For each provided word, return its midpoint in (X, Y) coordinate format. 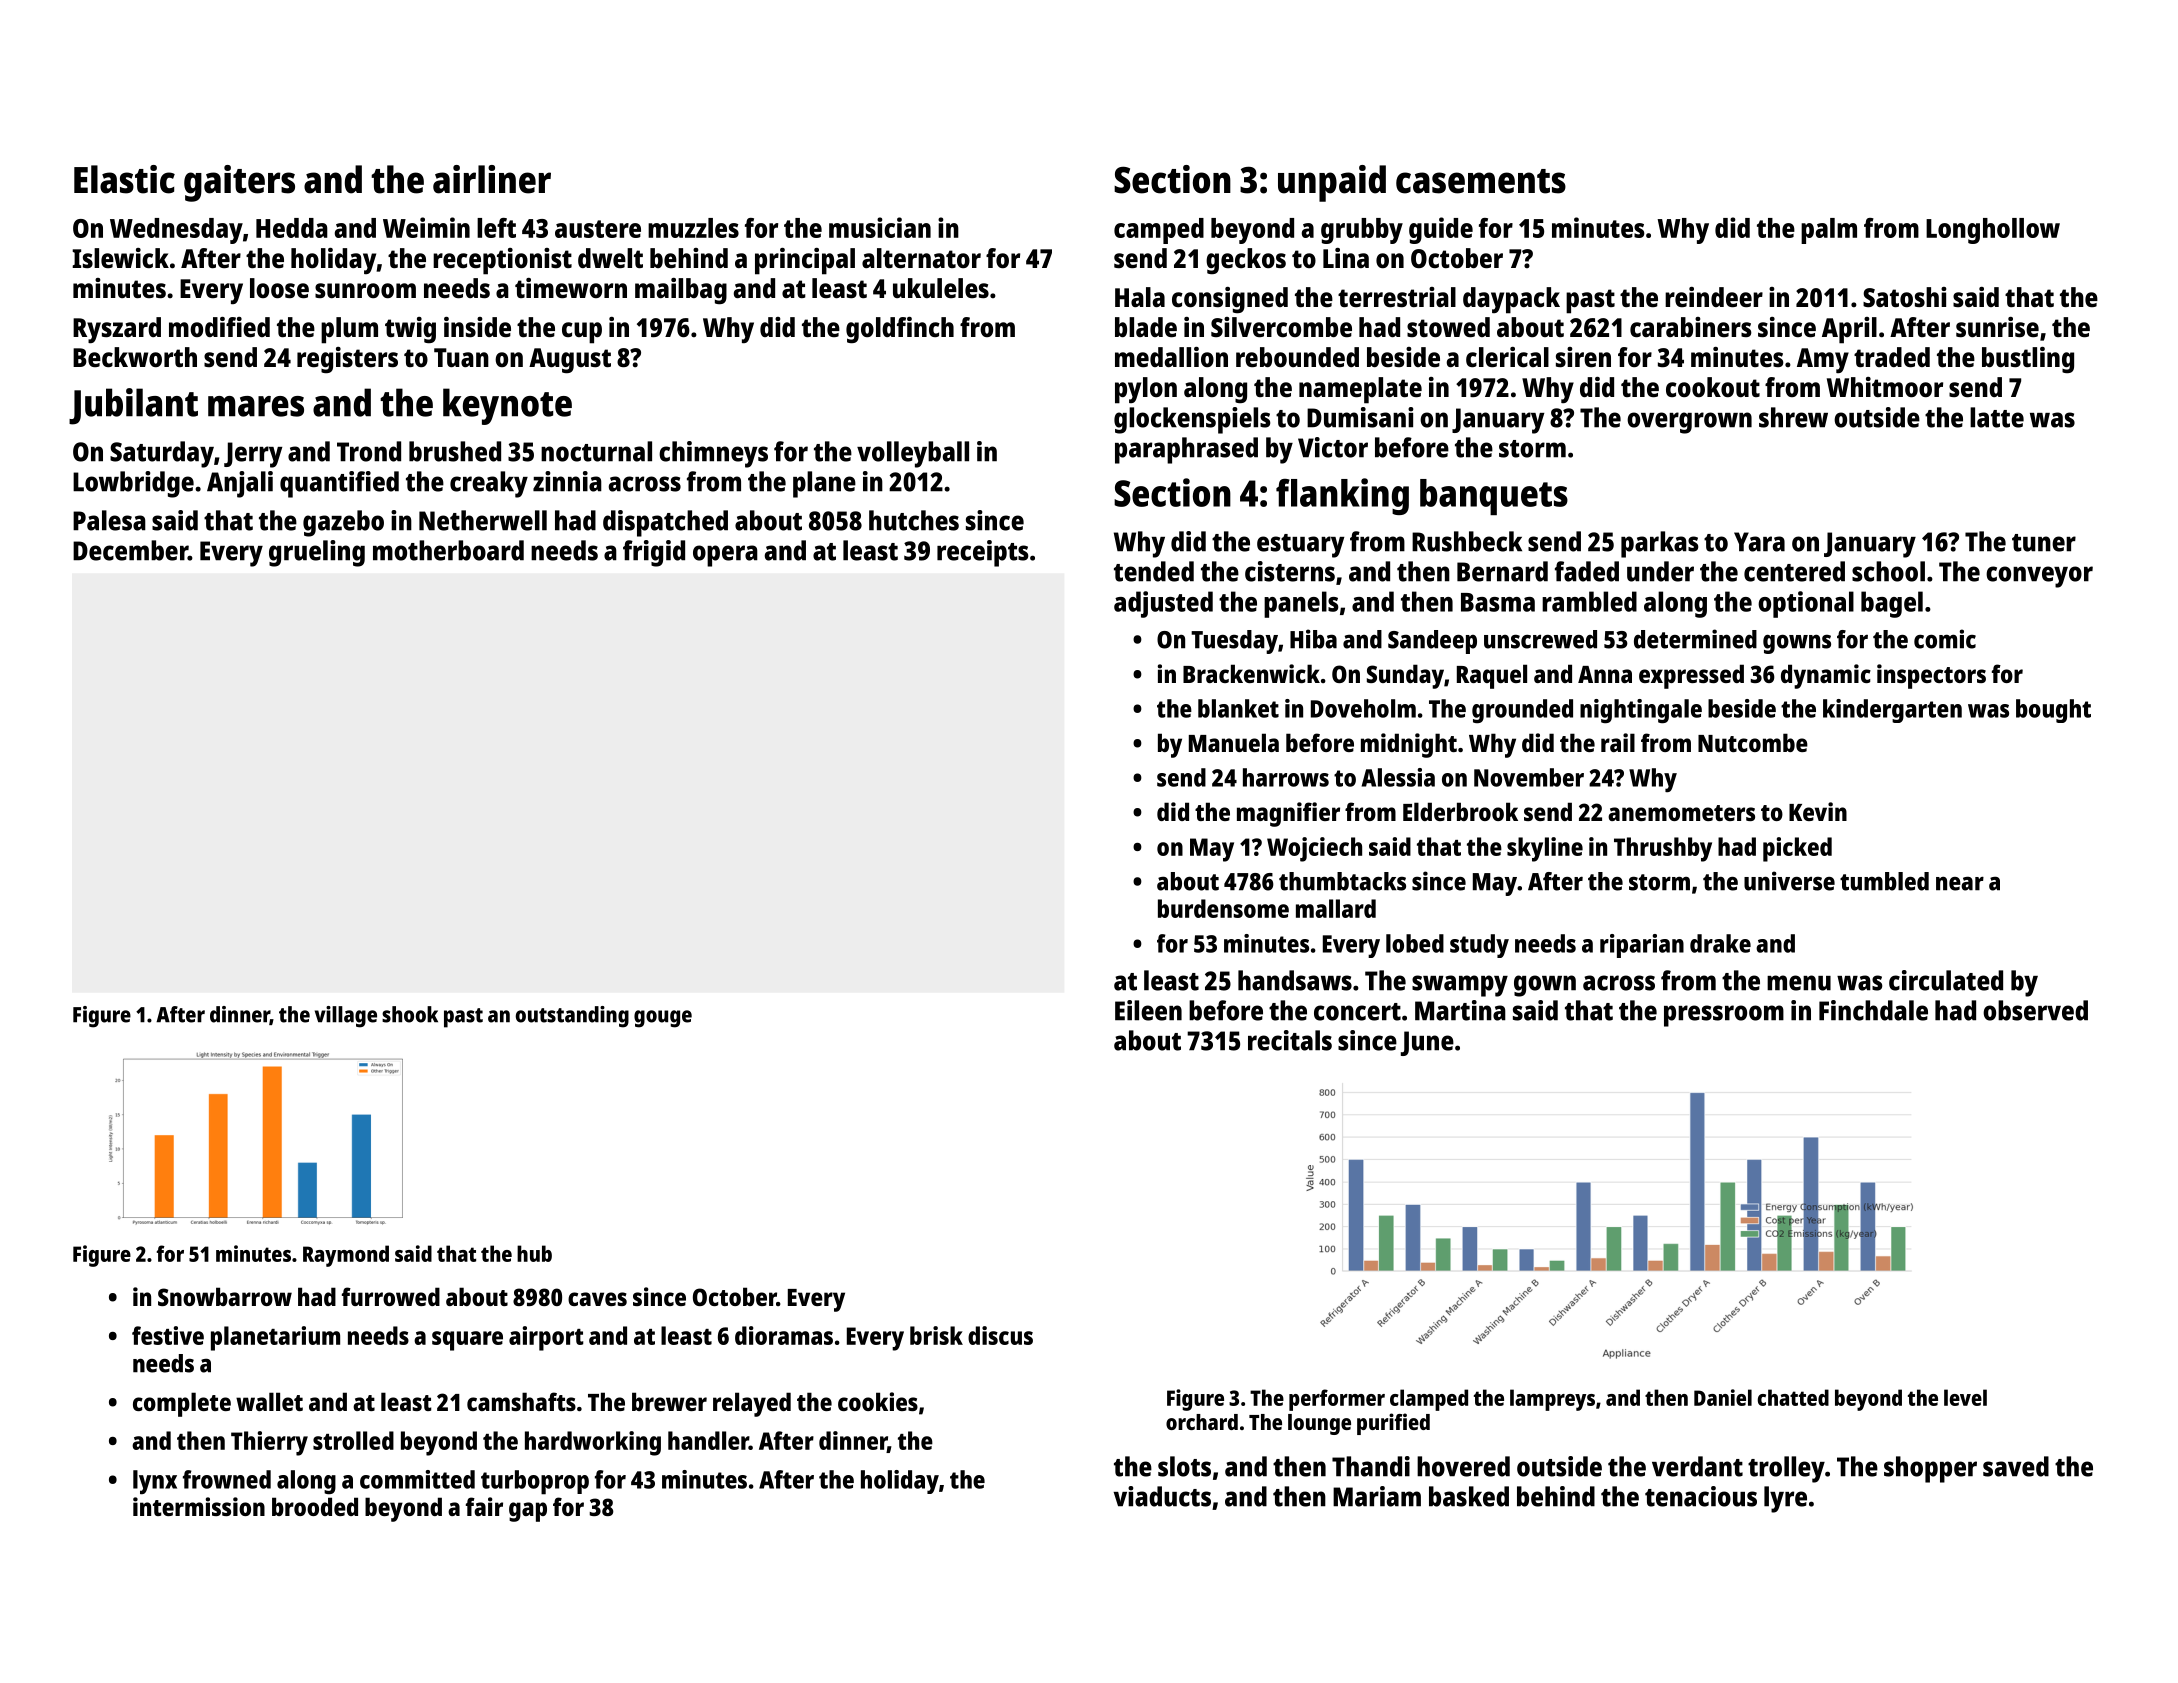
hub (534, 1253)
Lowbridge (133, 484)
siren (1583, 357)
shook (410, 1014)
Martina (1460, 1010)
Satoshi (1904, 297)
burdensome (1223, 908)
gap (528, 1512)
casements (1481, 181)
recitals (1290, 1040)
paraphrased (1186, 450)
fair (484, 1506)
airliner (492, 179)
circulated (1946, 980)
